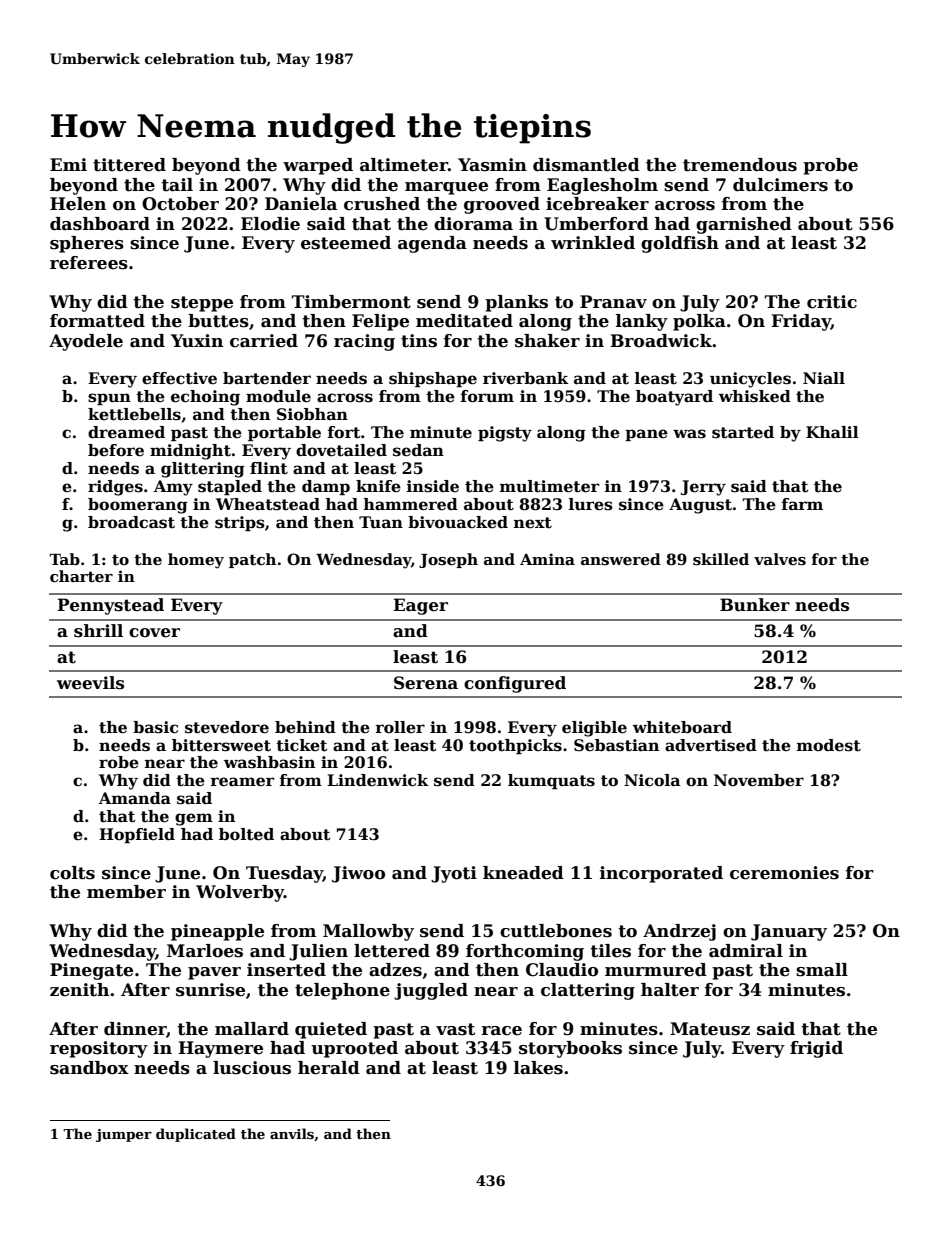 The height and width of the image is (1233, 952). I want to click on sunrise, so click(210, 990).
